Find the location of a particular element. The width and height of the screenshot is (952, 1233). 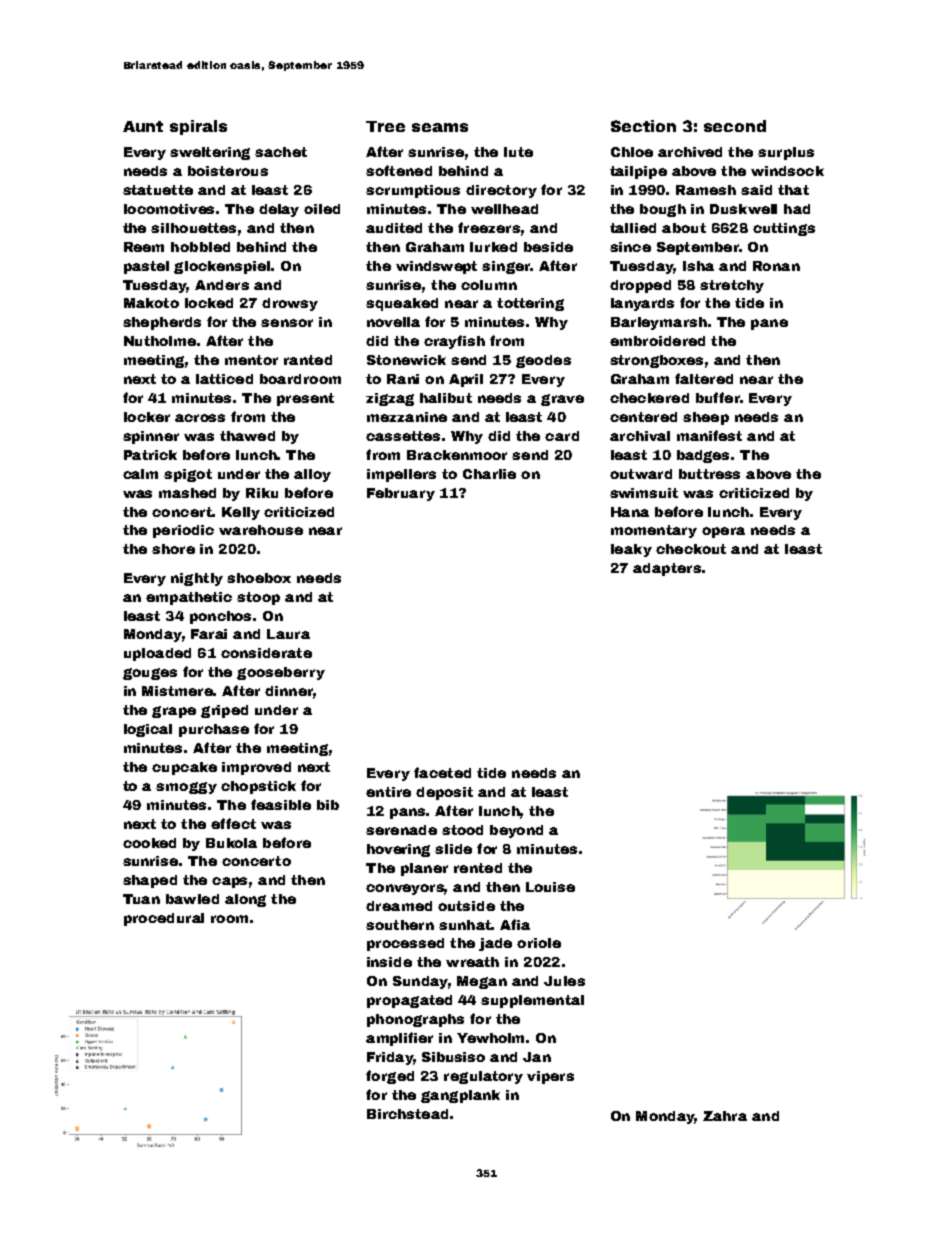

inside is located at coordinates (389, 962).
